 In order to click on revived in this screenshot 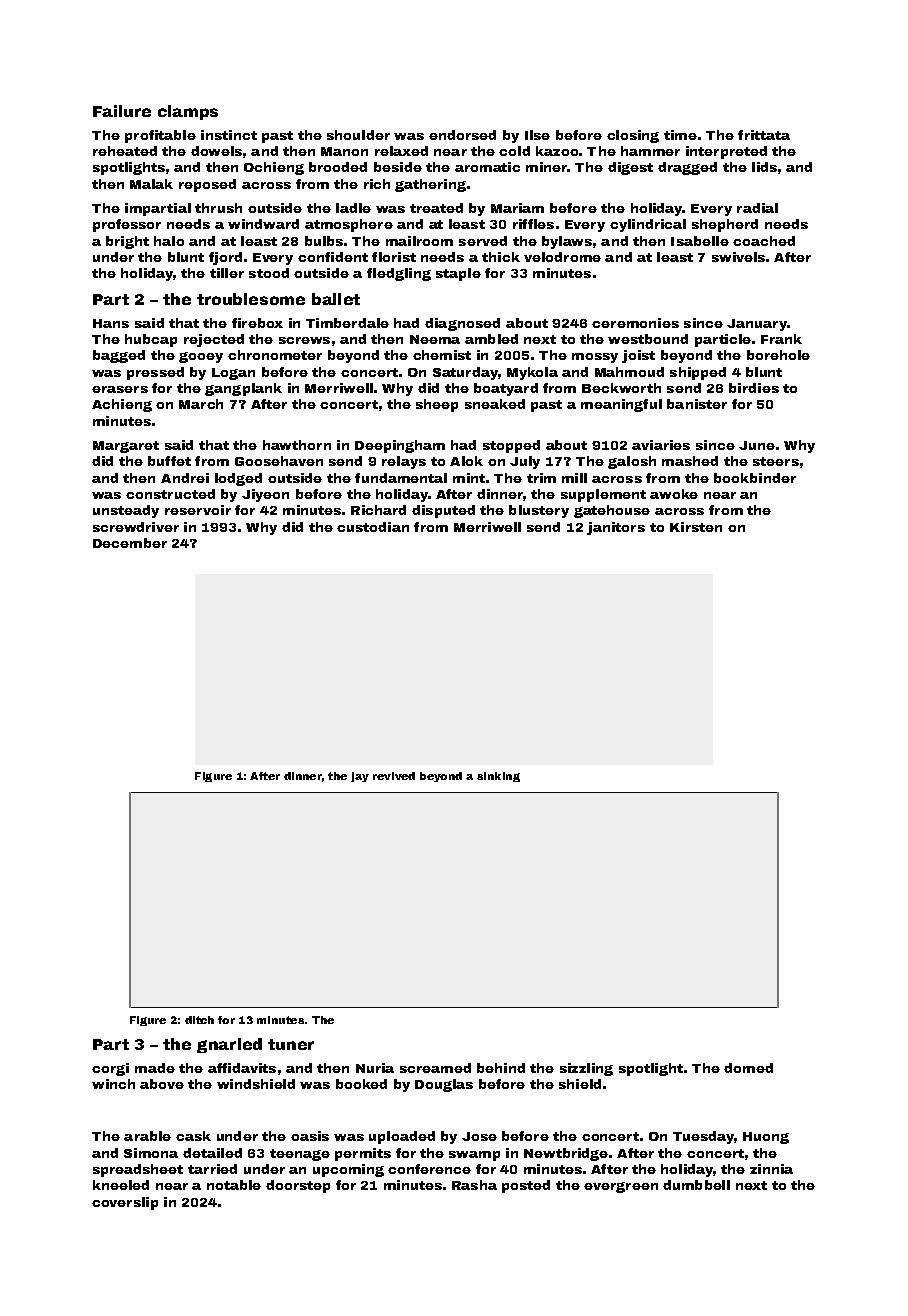, I will do `click(394, 776)`.
